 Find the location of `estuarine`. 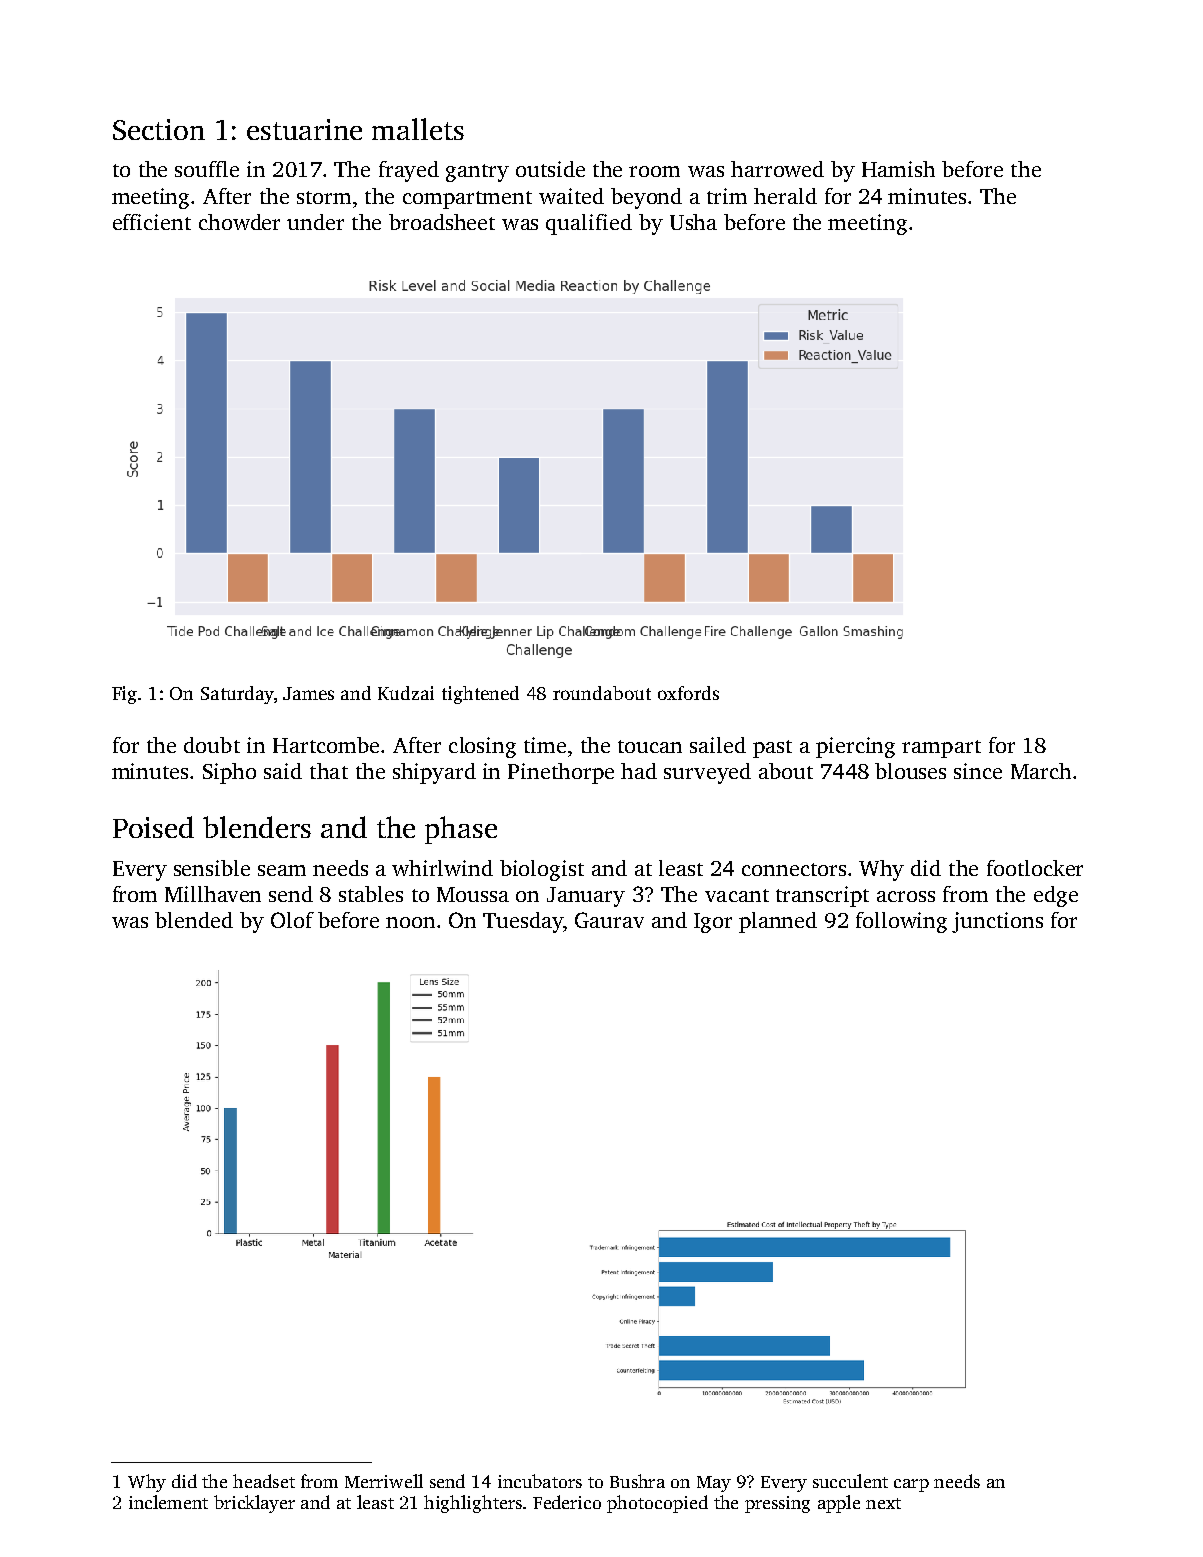

estuarine is located at coordinates (304, 129).
